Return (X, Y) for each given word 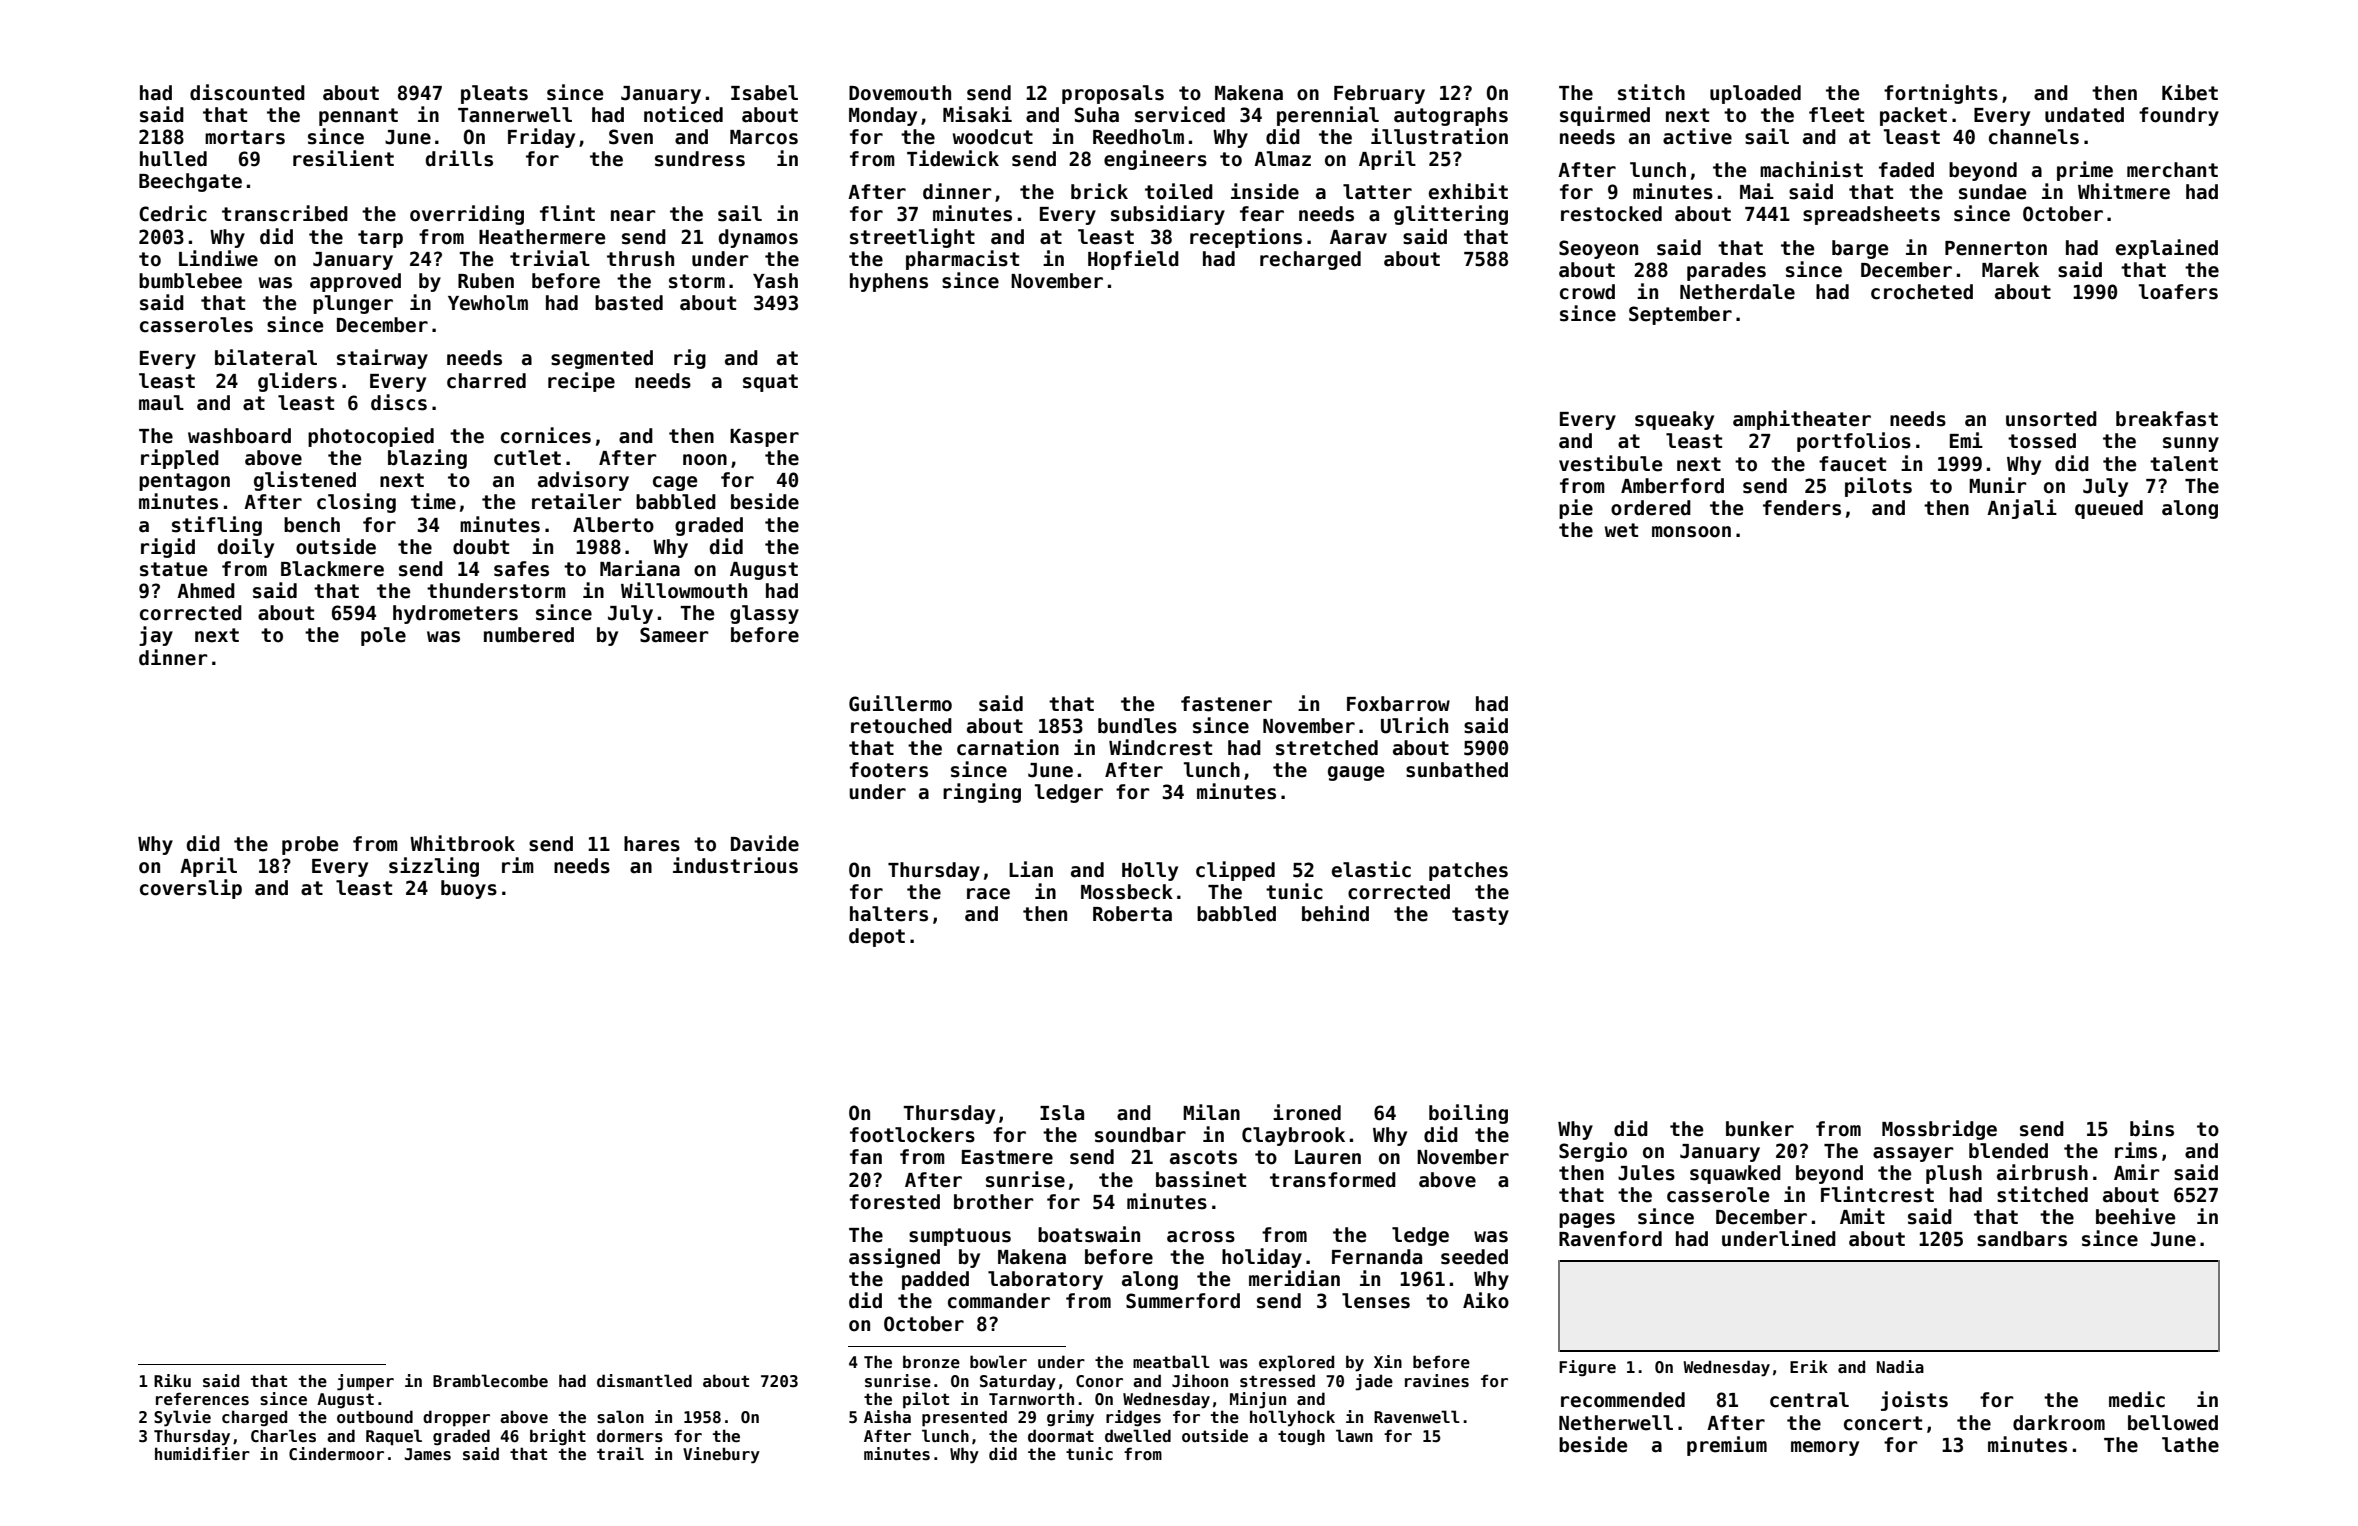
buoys (469, 889)
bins (2152, 1128)
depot (877, 937)
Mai (1757, 191)
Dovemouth (900, 93)
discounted (247, 92)
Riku (172, 1380)
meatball (1171, 1361)
